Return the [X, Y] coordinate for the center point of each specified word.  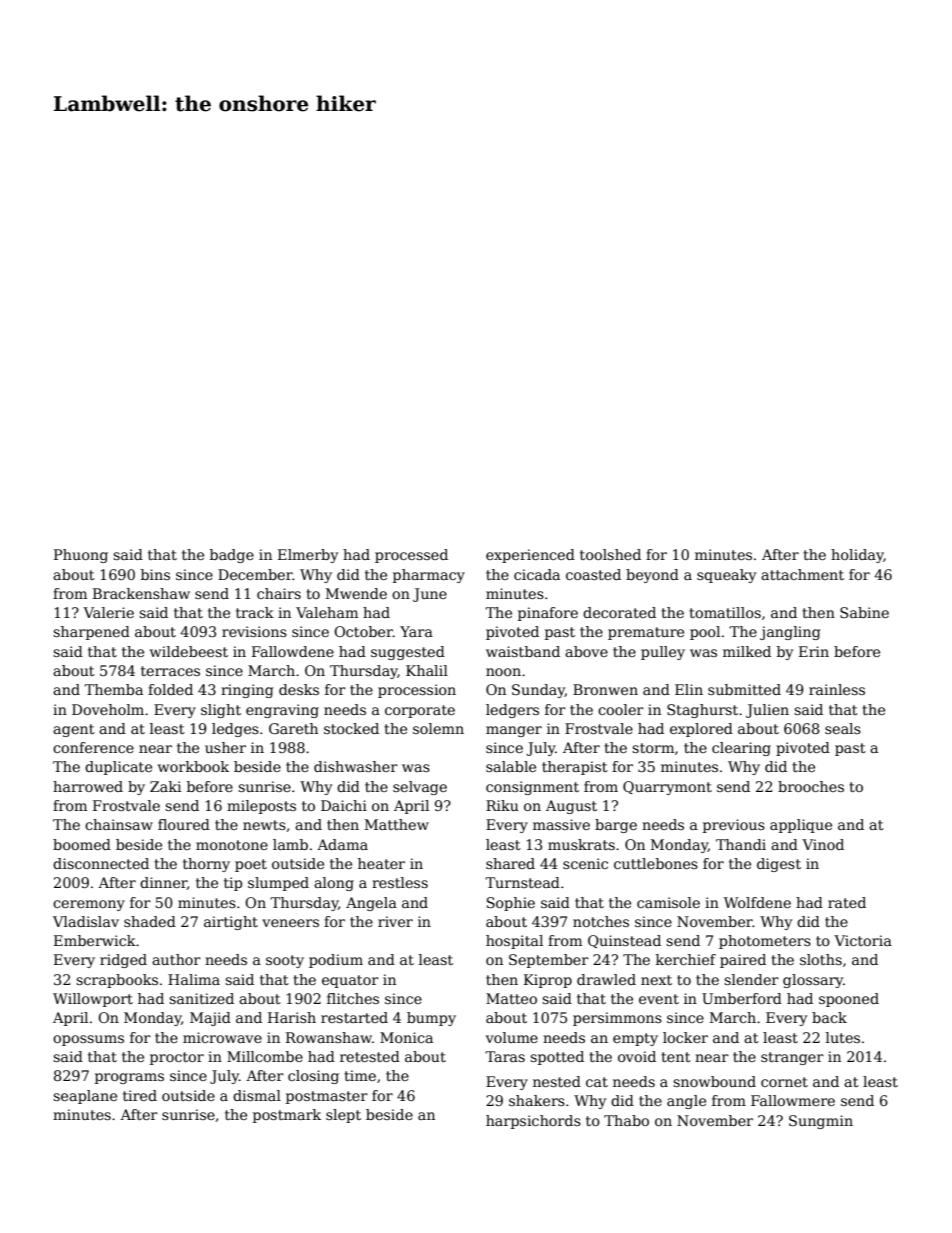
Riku [502, 805]
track [255, 612]
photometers [765, 942]
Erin [814, 651]
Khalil [427, 670]
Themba [113, 689]
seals [843, 728]
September [549, 961]
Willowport [93, 1000]
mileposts [261, 807]
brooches [811, 786]
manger [514, 731]
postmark [287, 1116]
